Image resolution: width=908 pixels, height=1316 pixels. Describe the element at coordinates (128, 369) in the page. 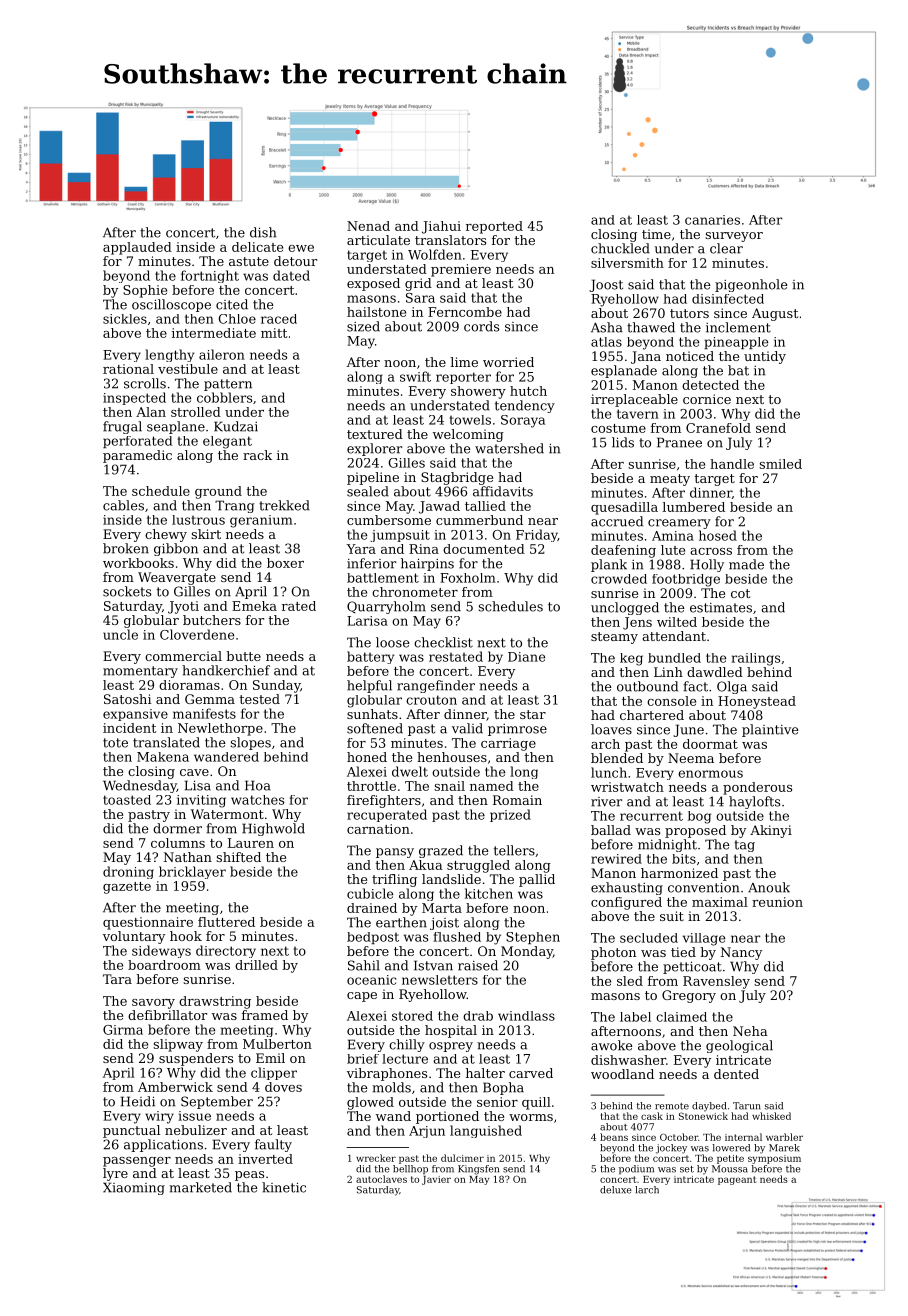

I see `rational` at that location.
